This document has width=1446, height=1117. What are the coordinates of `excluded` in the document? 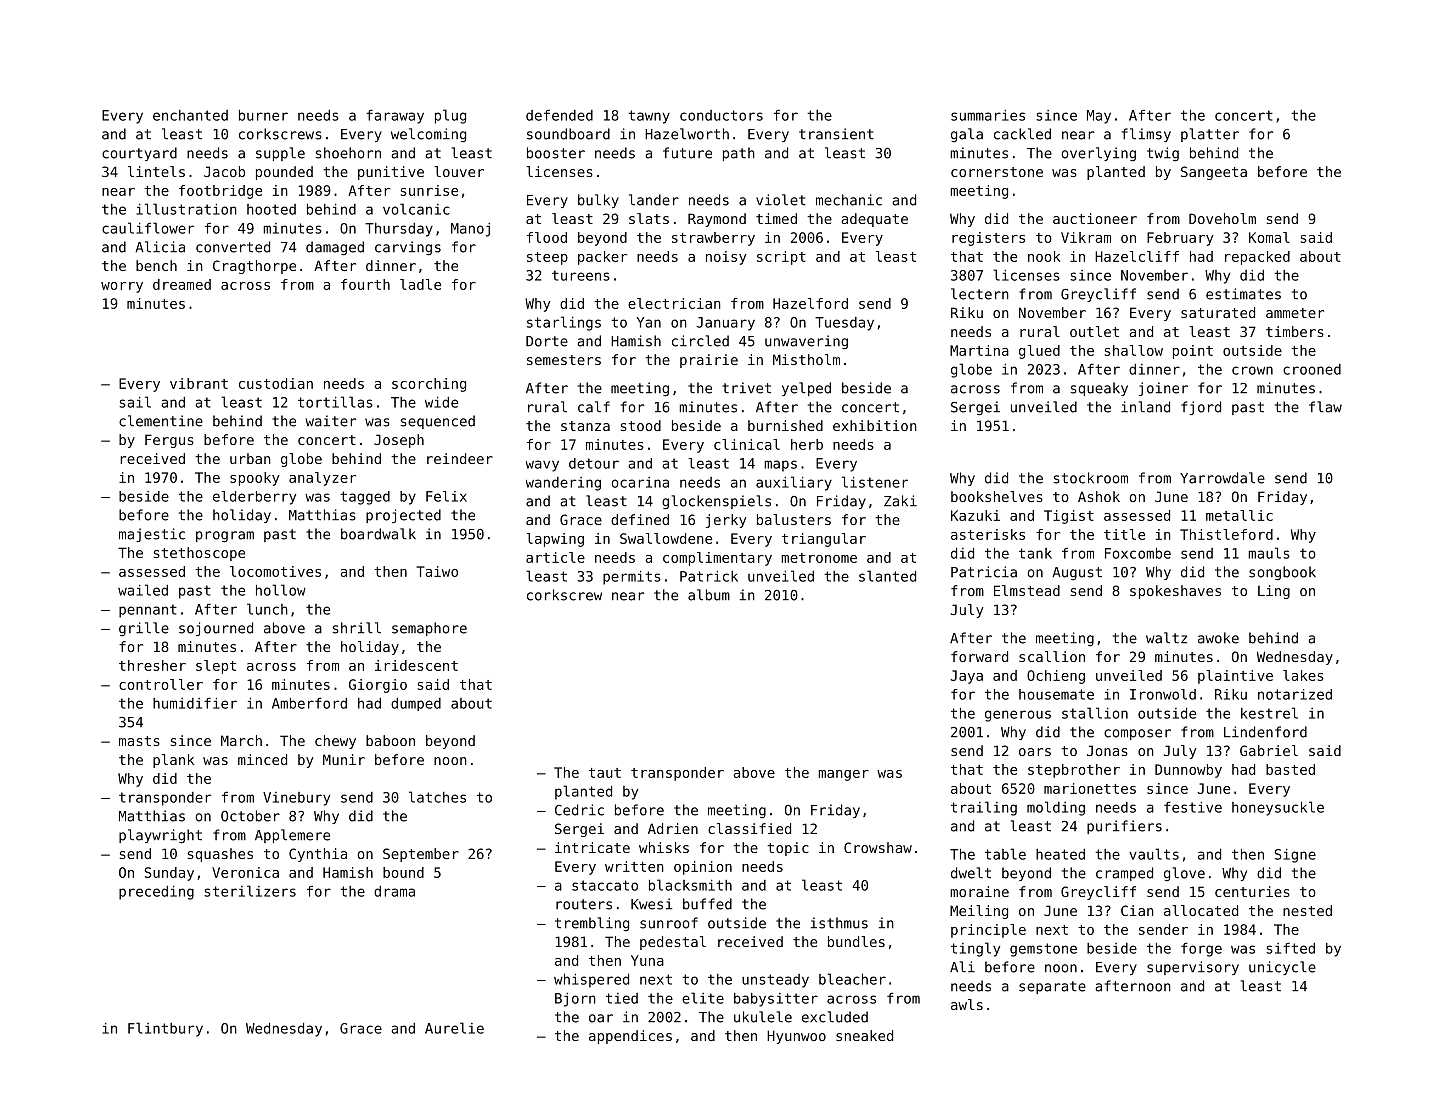 It's located at (835, 1017).
